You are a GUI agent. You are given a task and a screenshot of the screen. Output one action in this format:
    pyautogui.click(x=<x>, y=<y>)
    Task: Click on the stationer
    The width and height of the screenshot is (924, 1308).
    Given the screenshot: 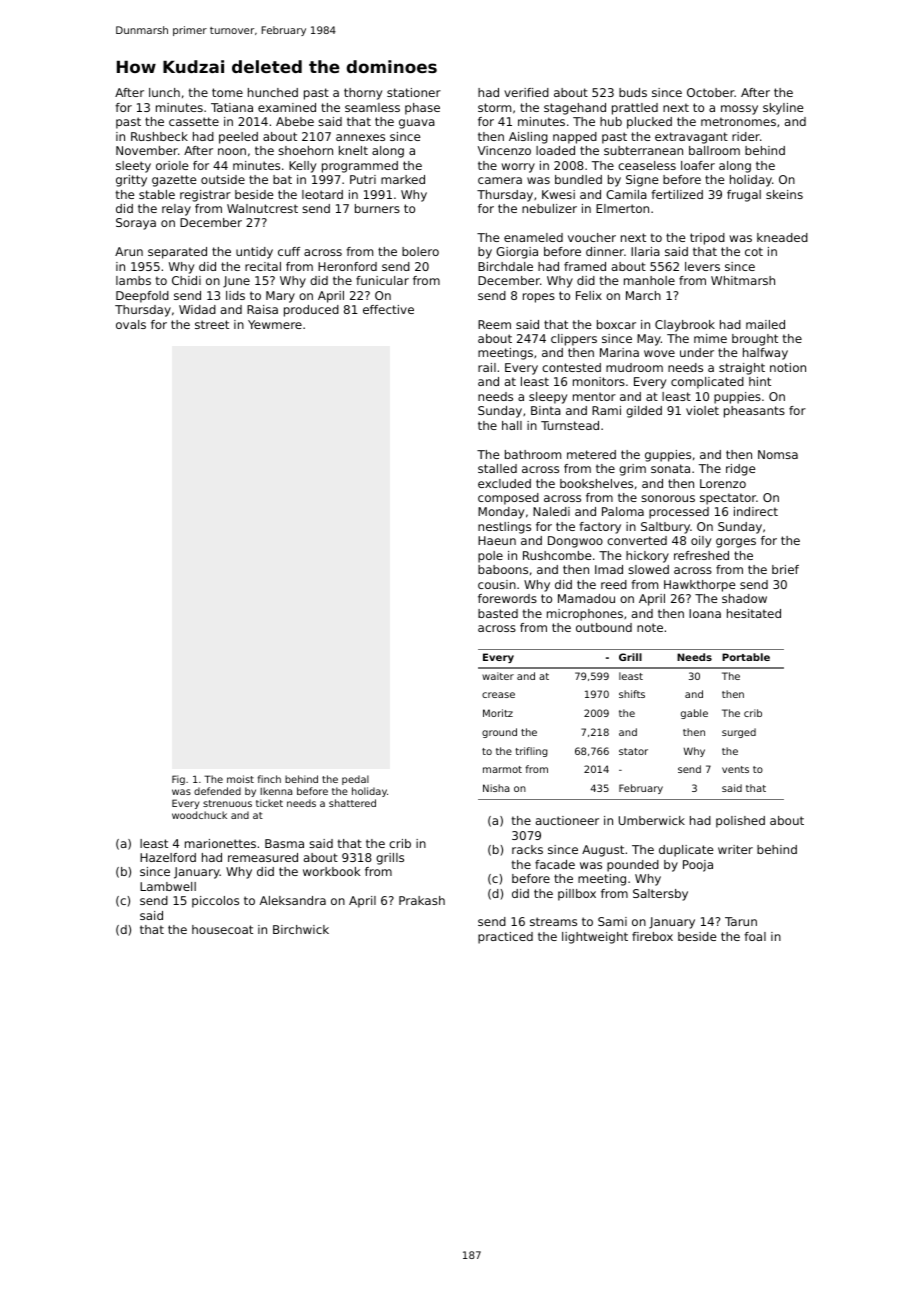 What is the action you would take?
    pyautogui.click(x=414, y=92)
